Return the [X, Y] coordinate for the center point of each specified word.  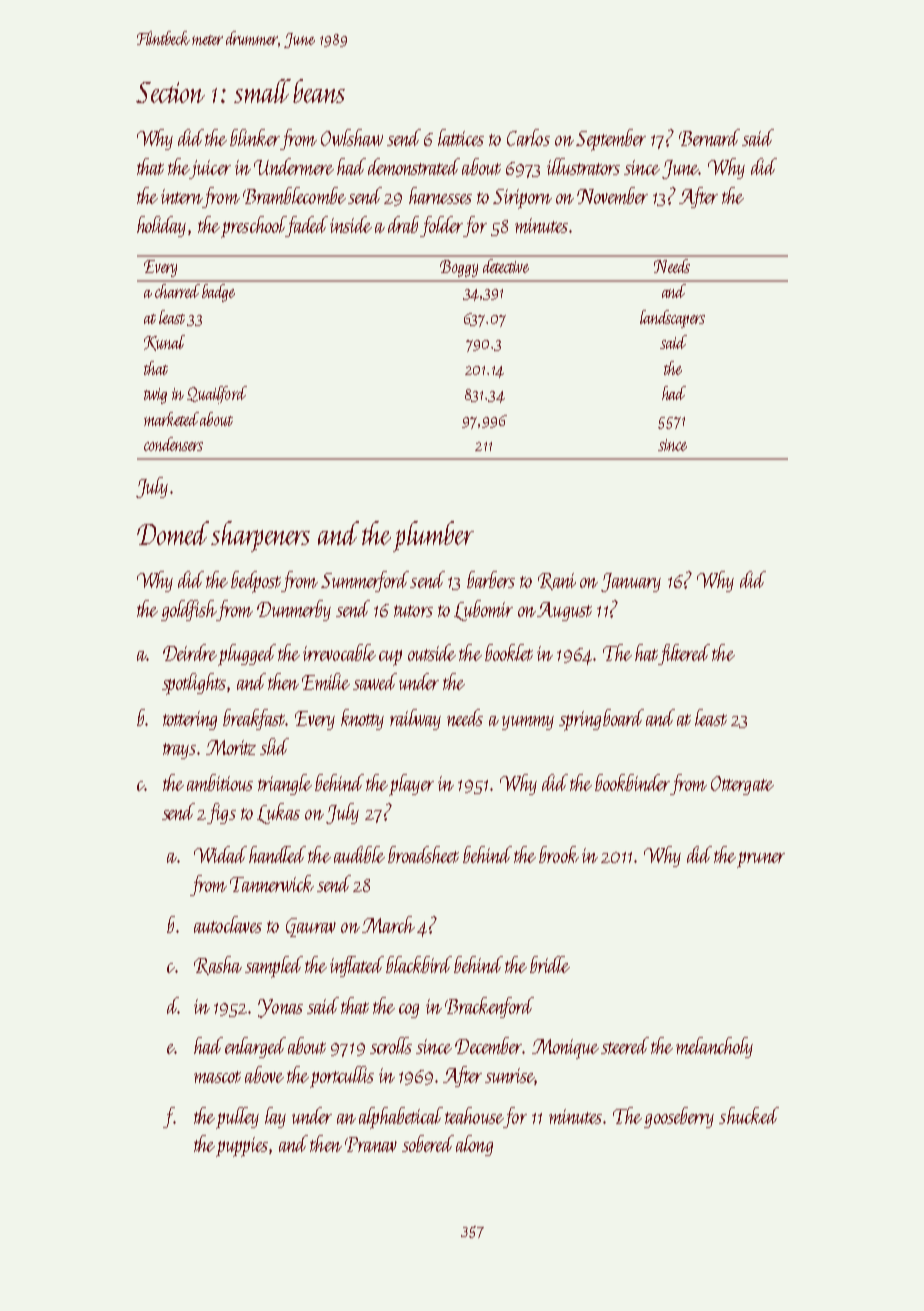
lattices [461, 137]
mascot [217, 1077]
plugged [247, 655]
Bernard [709, 137]
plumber [433, 536]
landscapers [672, 319]
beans [319, 91]
